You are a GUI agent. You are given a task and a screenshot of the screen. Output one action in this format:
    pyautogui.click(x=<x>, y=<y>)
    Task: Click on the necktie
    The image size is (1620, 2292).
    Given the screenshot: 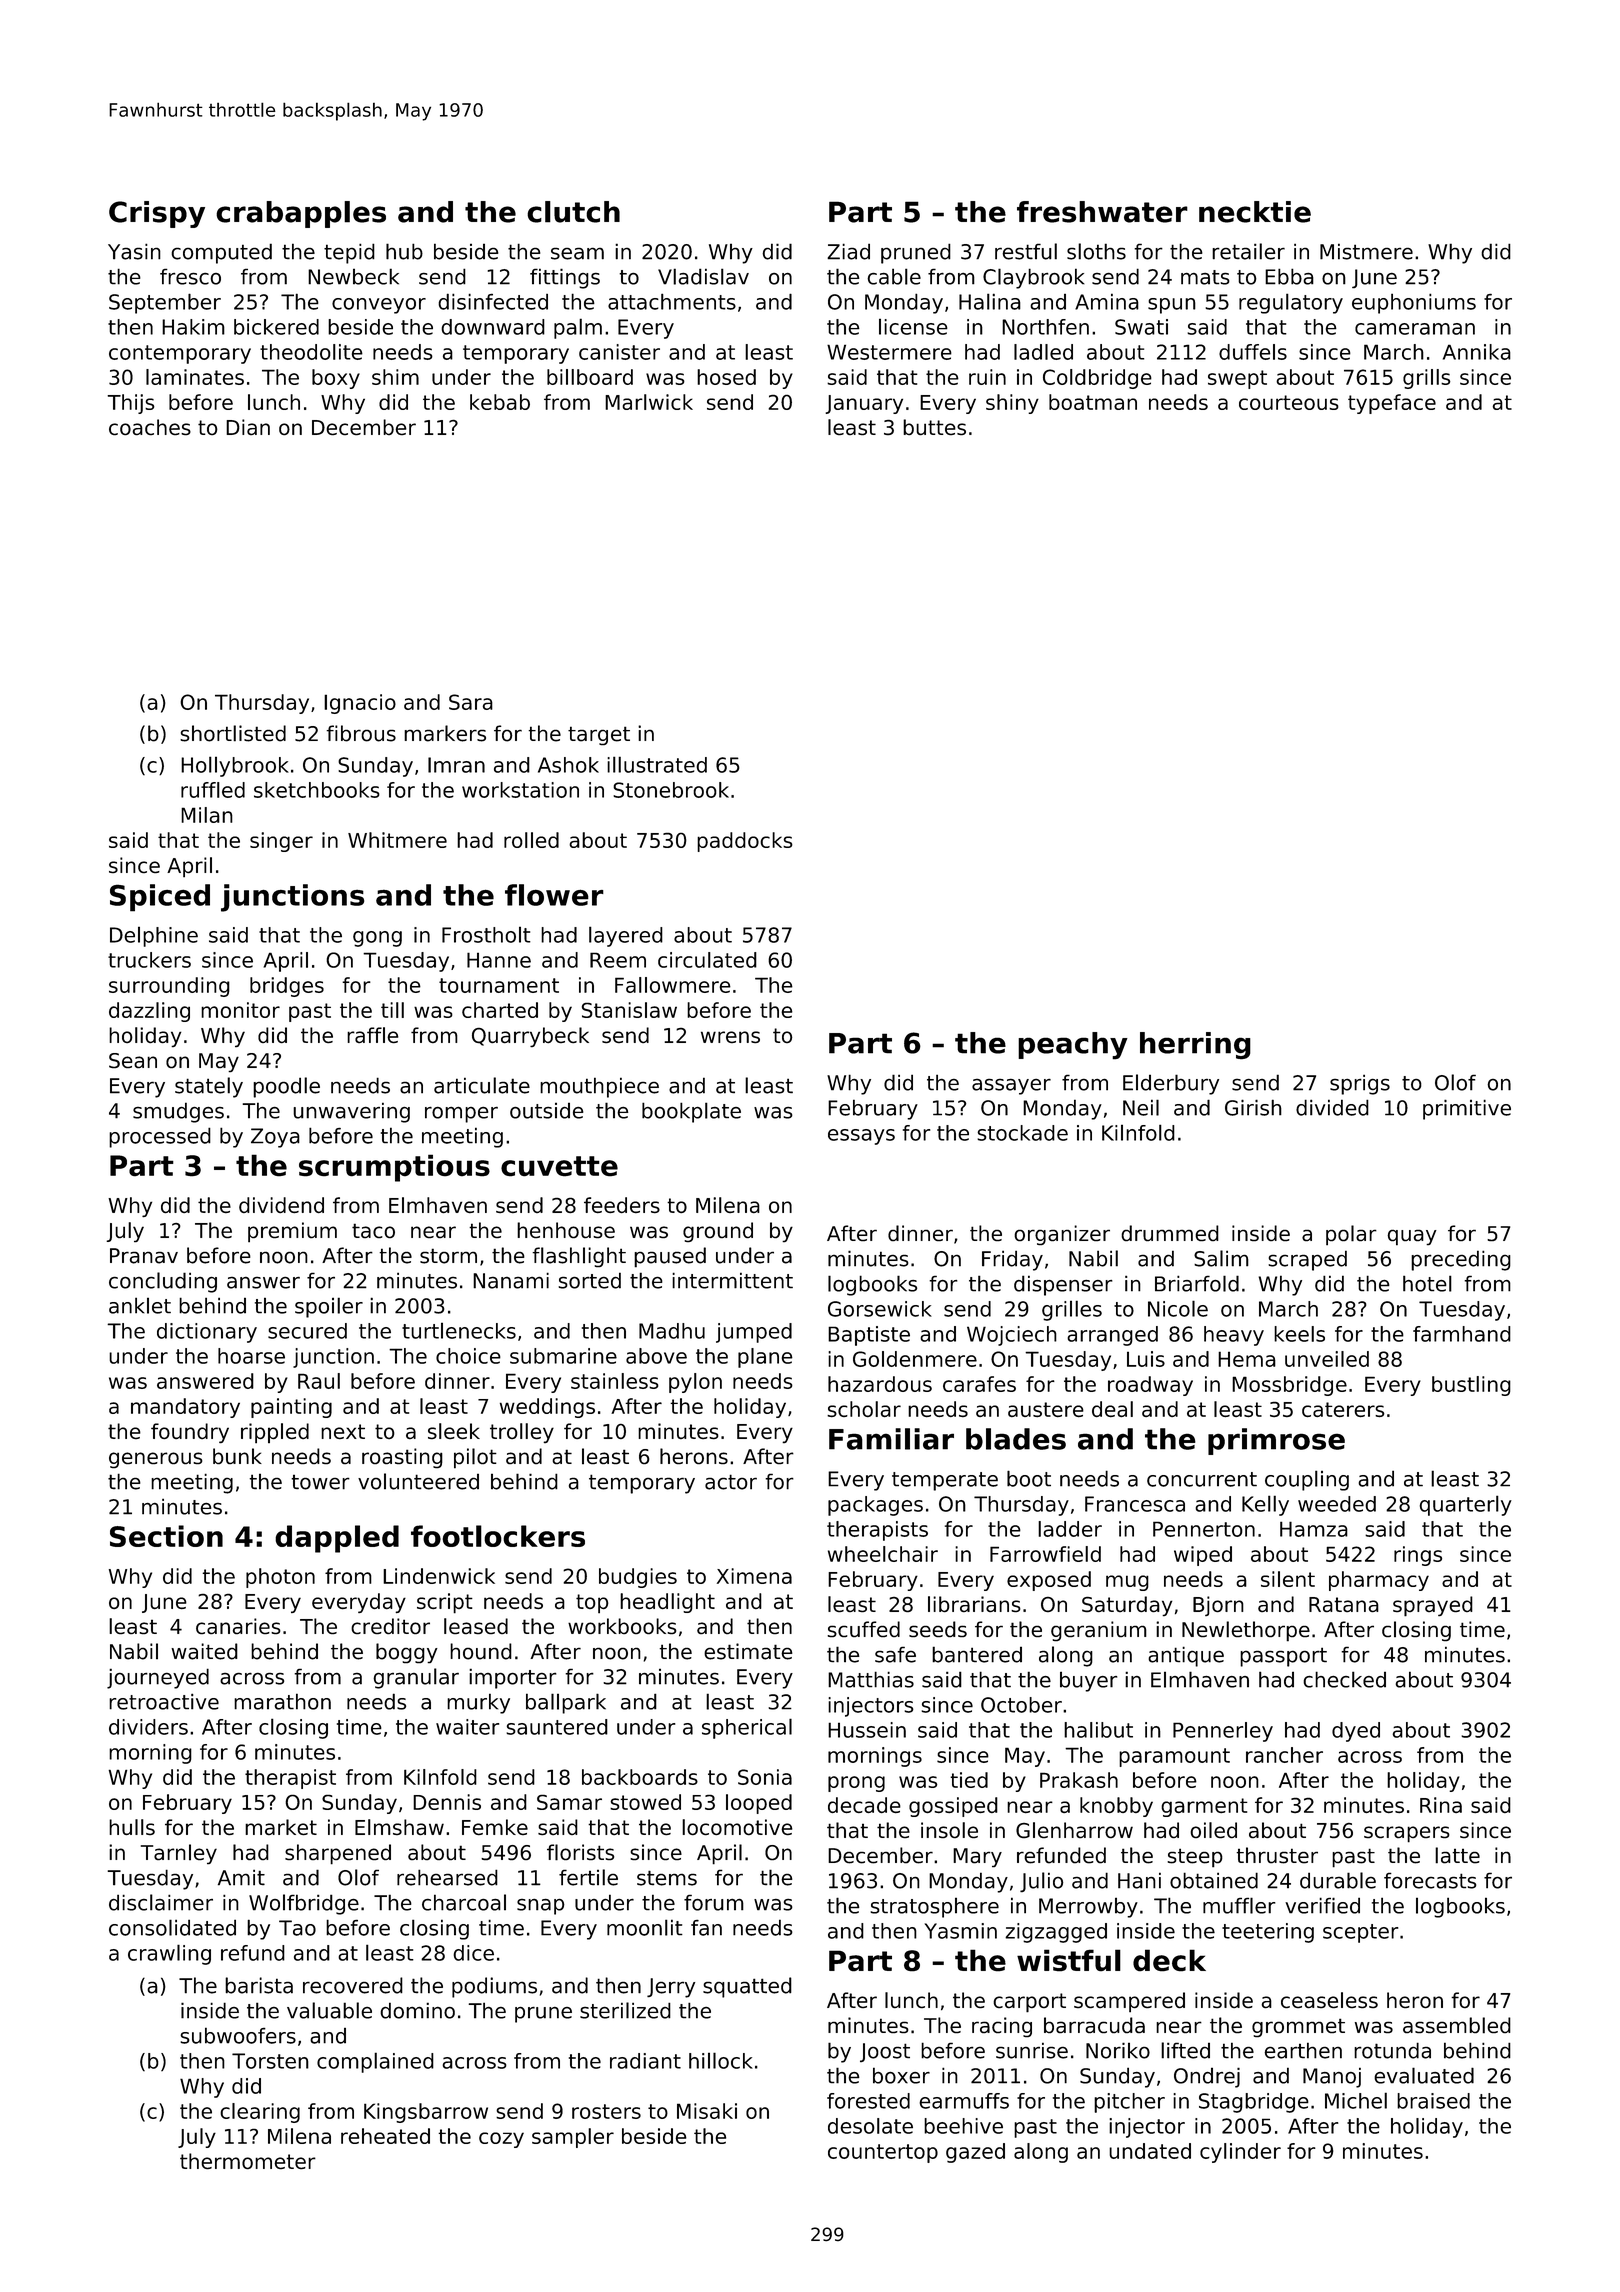 What is the action you would take?
    pyautogui.click(x=1255, y=212)
